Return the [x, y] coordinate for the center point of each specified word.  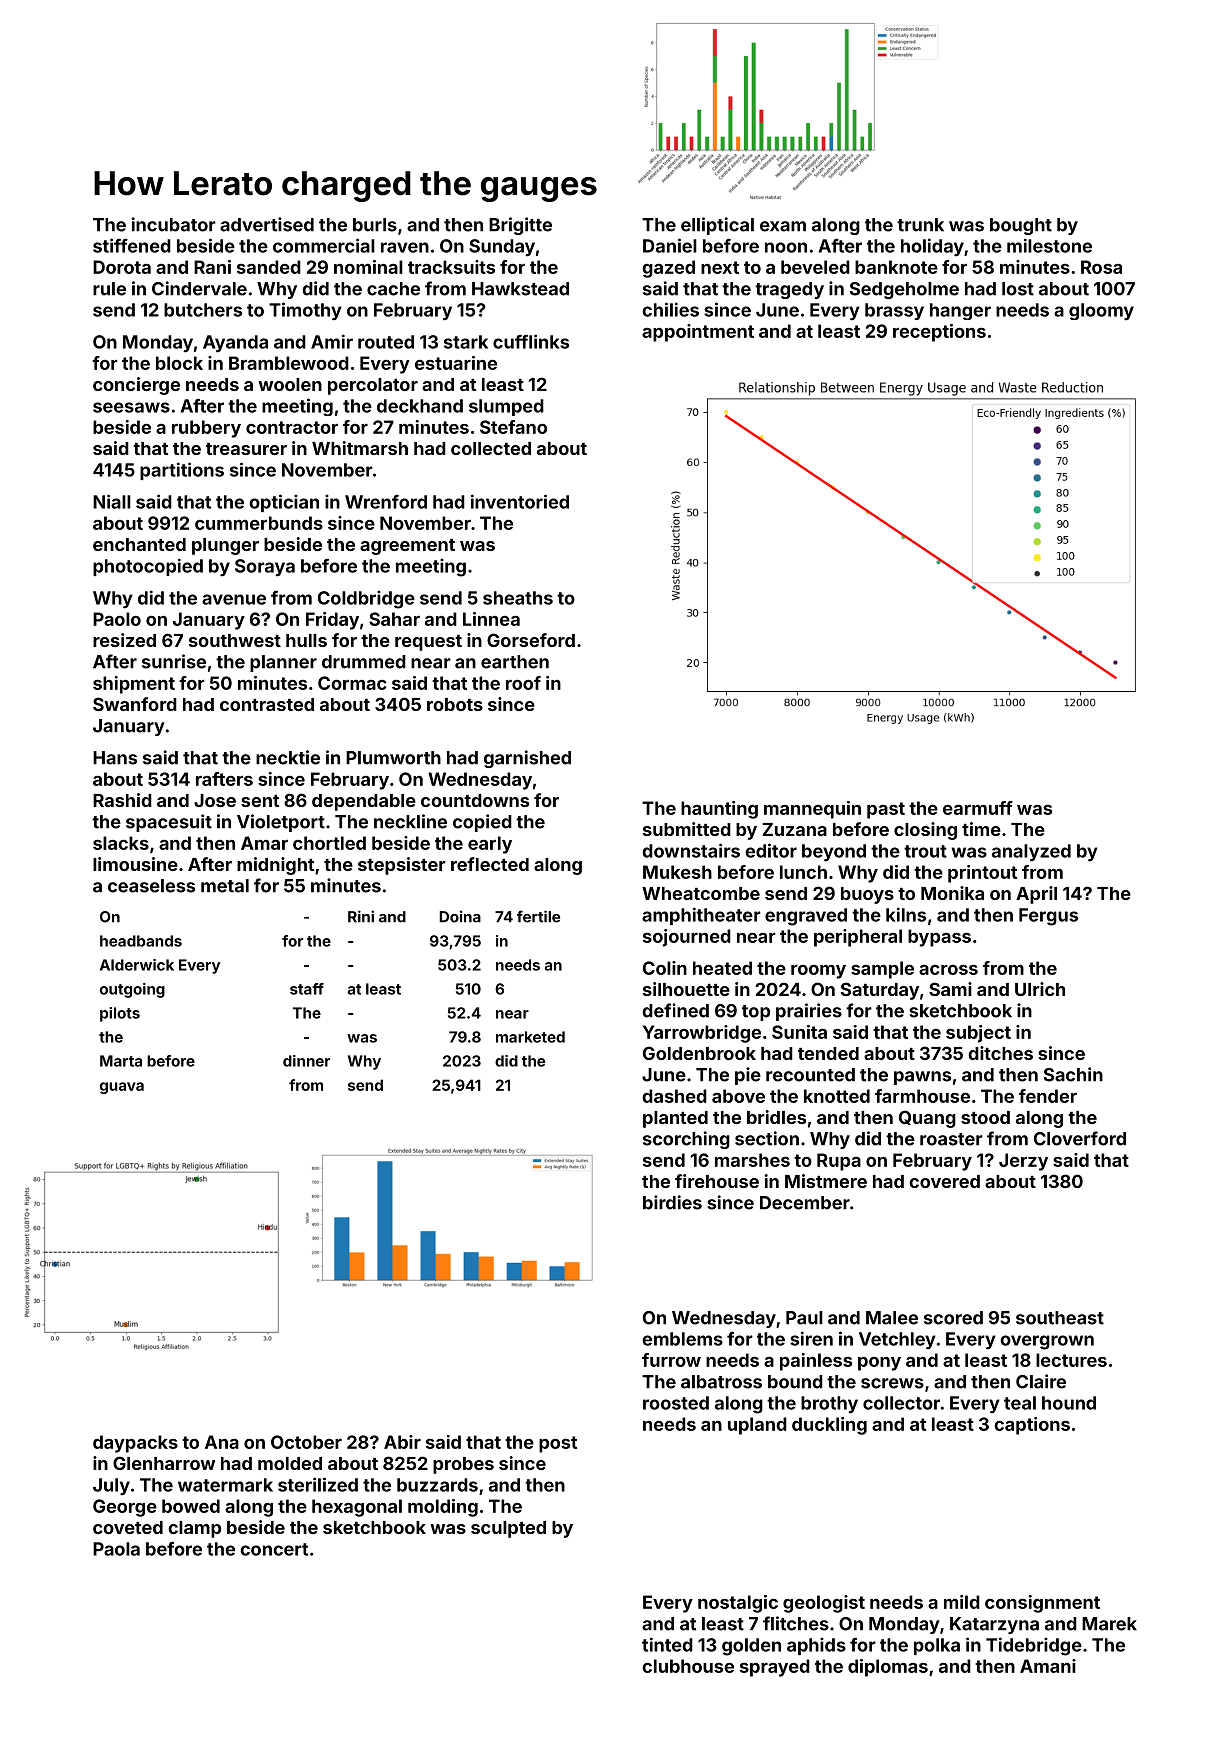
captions [1032, 1426]
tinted [667, 1644]
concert [274, 1549]
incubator [174, 224]
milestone [1049, 245]
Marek [1109, 1624]
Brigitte [520, 226]
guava [122, 1088]
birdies [672, 1202]
